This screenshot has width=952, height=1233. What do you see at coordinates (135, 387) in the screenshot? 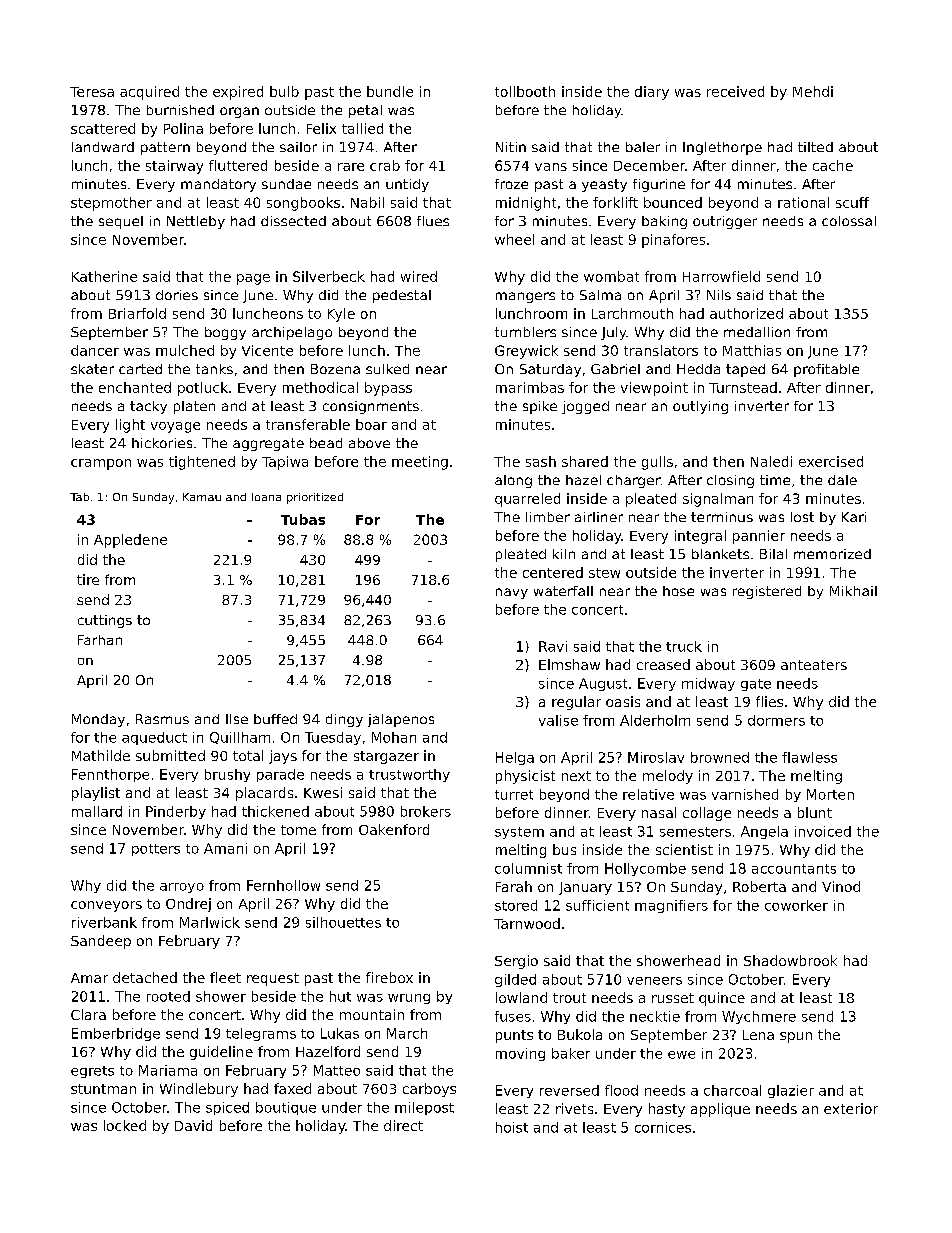
I see `enchanted` at bounding box center [135, 387].
